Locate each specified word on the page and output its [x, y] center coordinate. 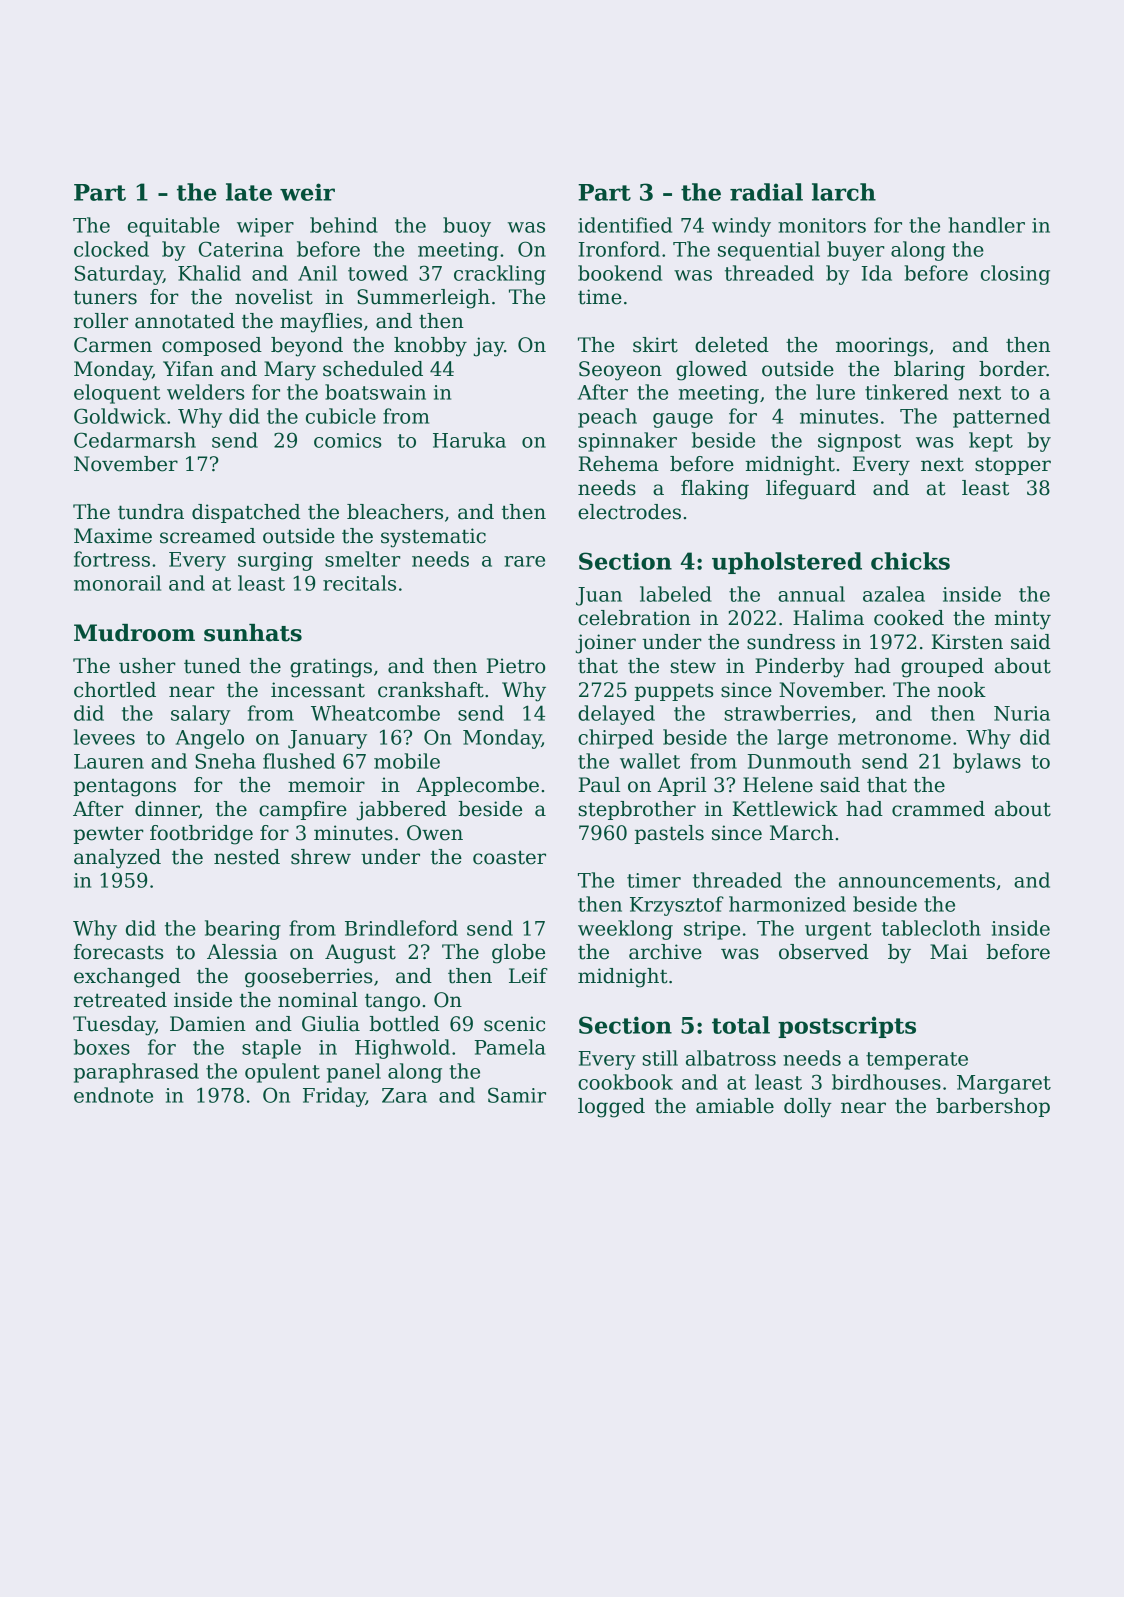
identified [625, 225]
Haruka [469, 440]
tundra [151, 512]
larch [844, 192]
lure [835, 392]
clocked [111, 249]
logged [611, 1108]
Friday [334, 1097]
